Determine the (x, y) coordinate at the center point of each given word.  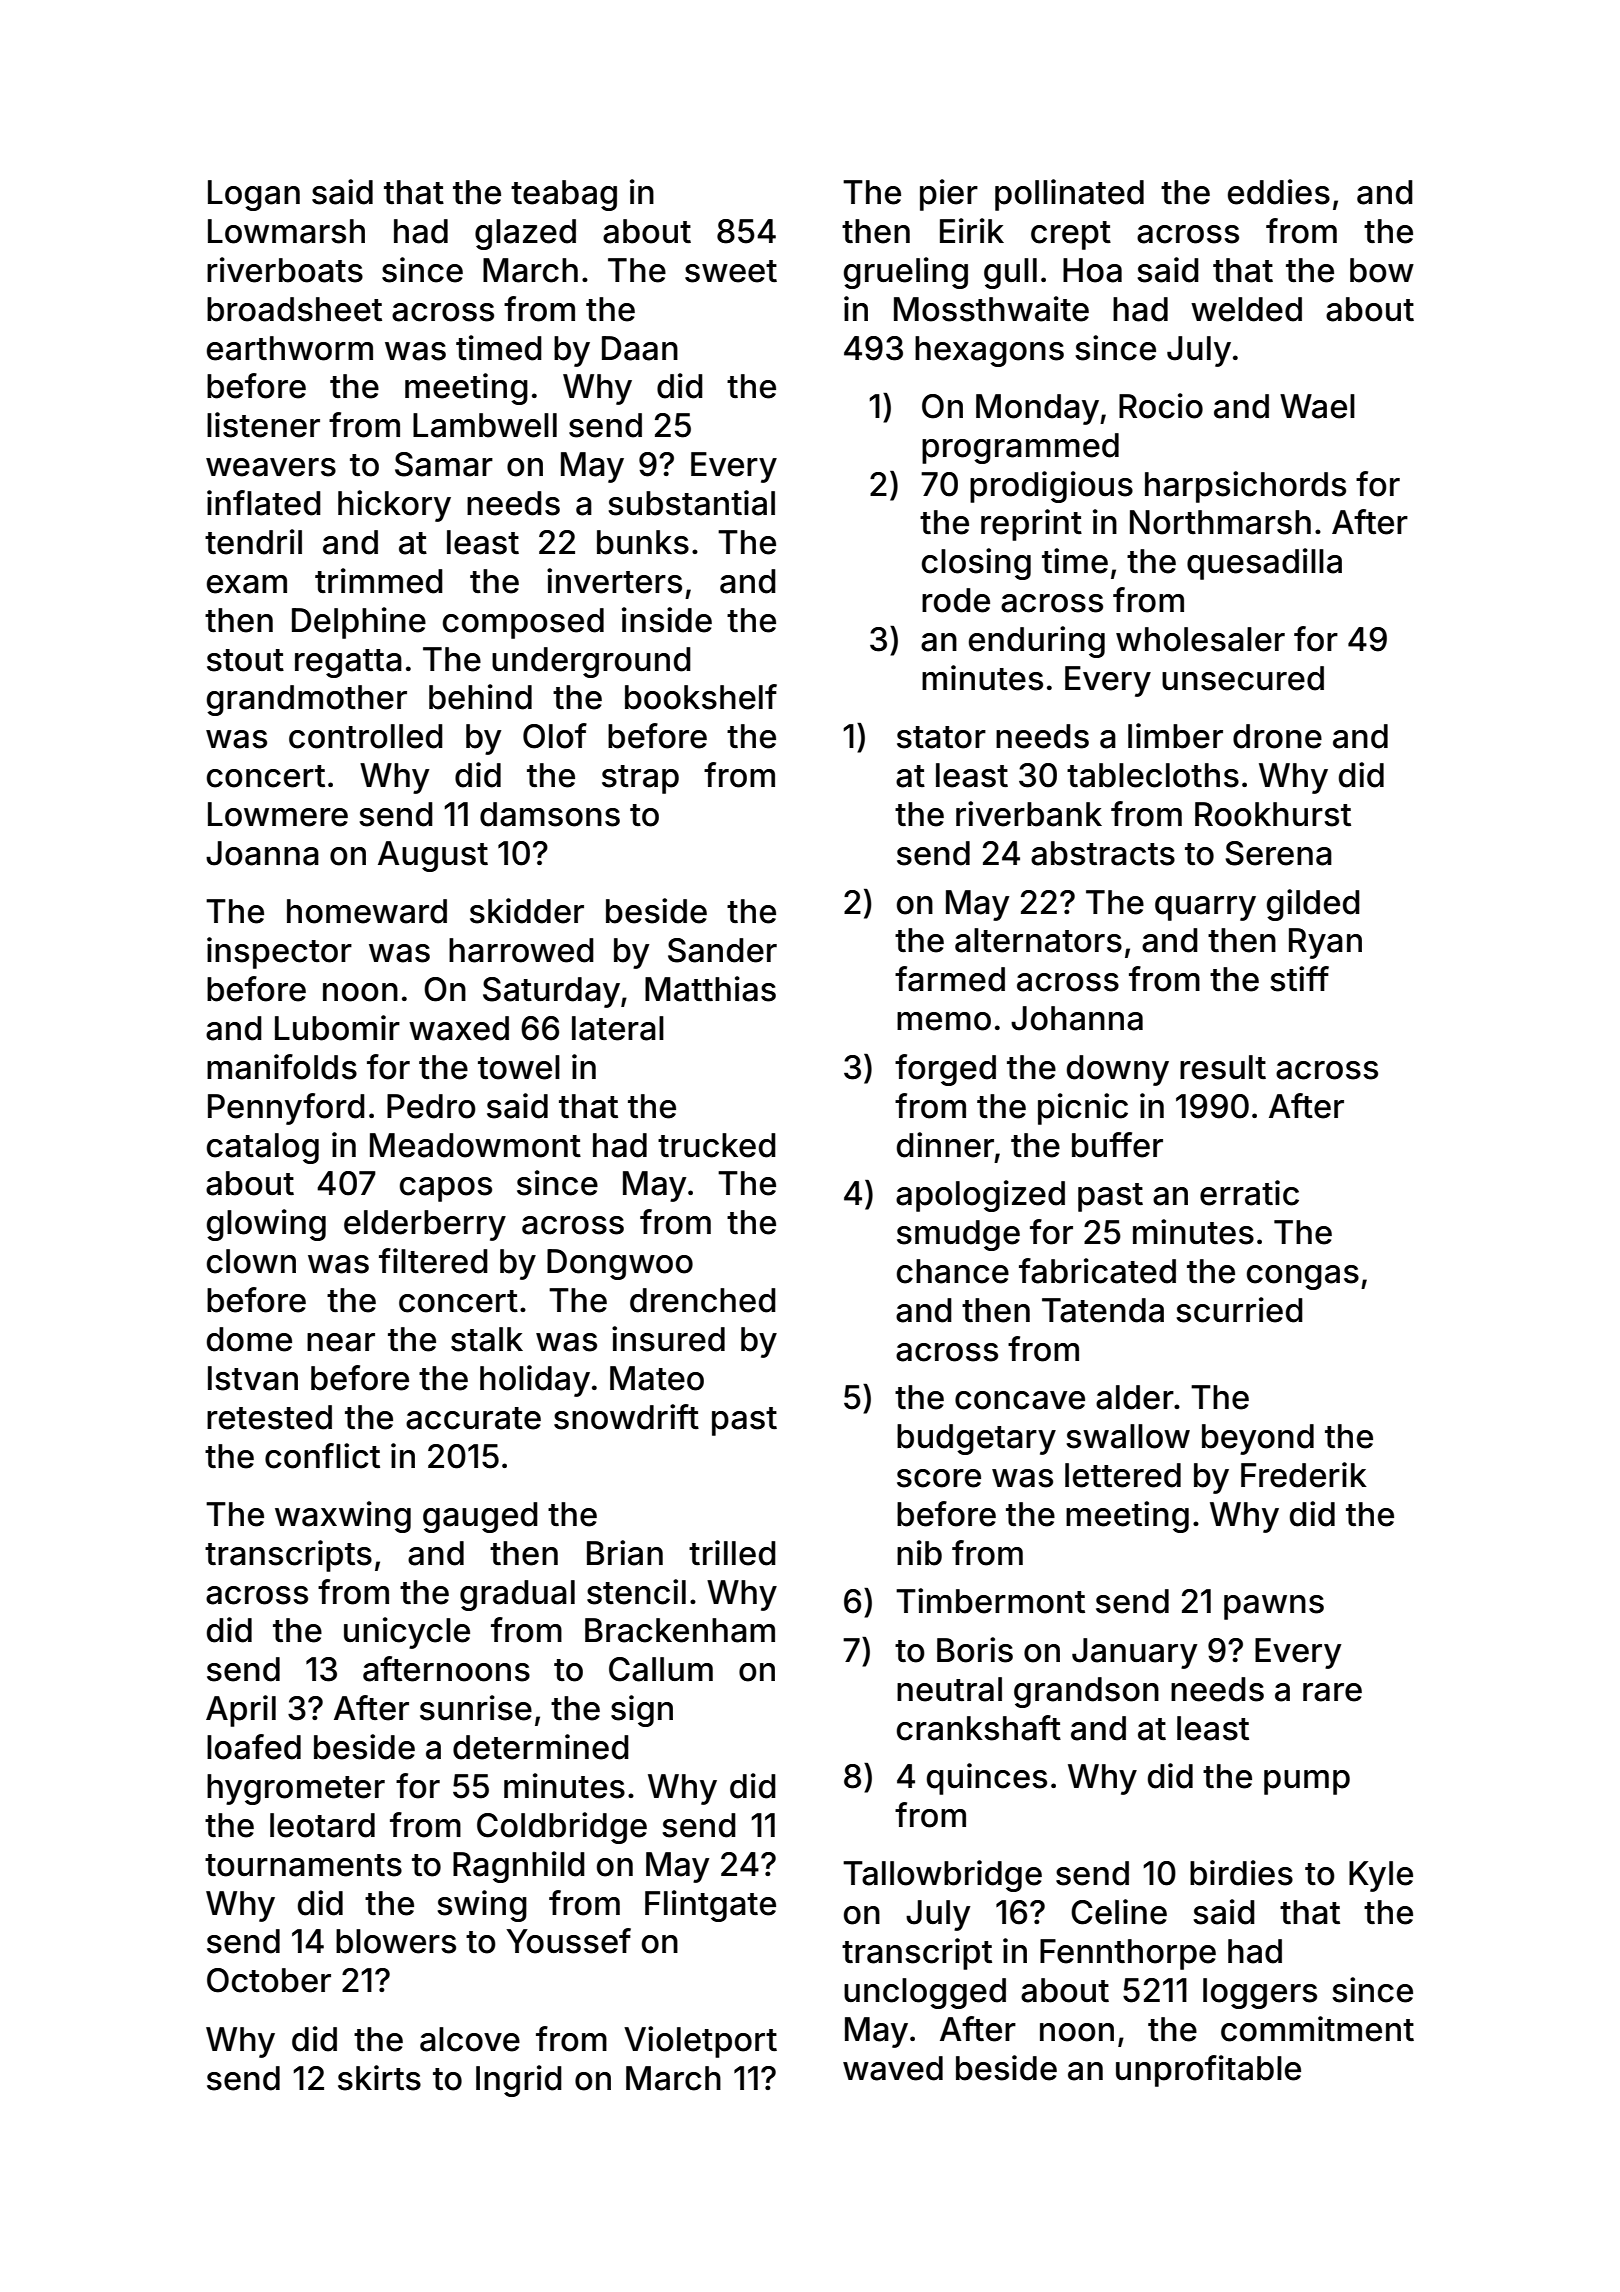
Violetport (700, 2042)
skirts (379, 2078)
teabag (564, 195)
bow (1382, 270)
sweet (731, 271)
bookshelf (701, 697)
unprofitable (1208, 2071)
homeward (367, 911)
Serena (1278, 853)
